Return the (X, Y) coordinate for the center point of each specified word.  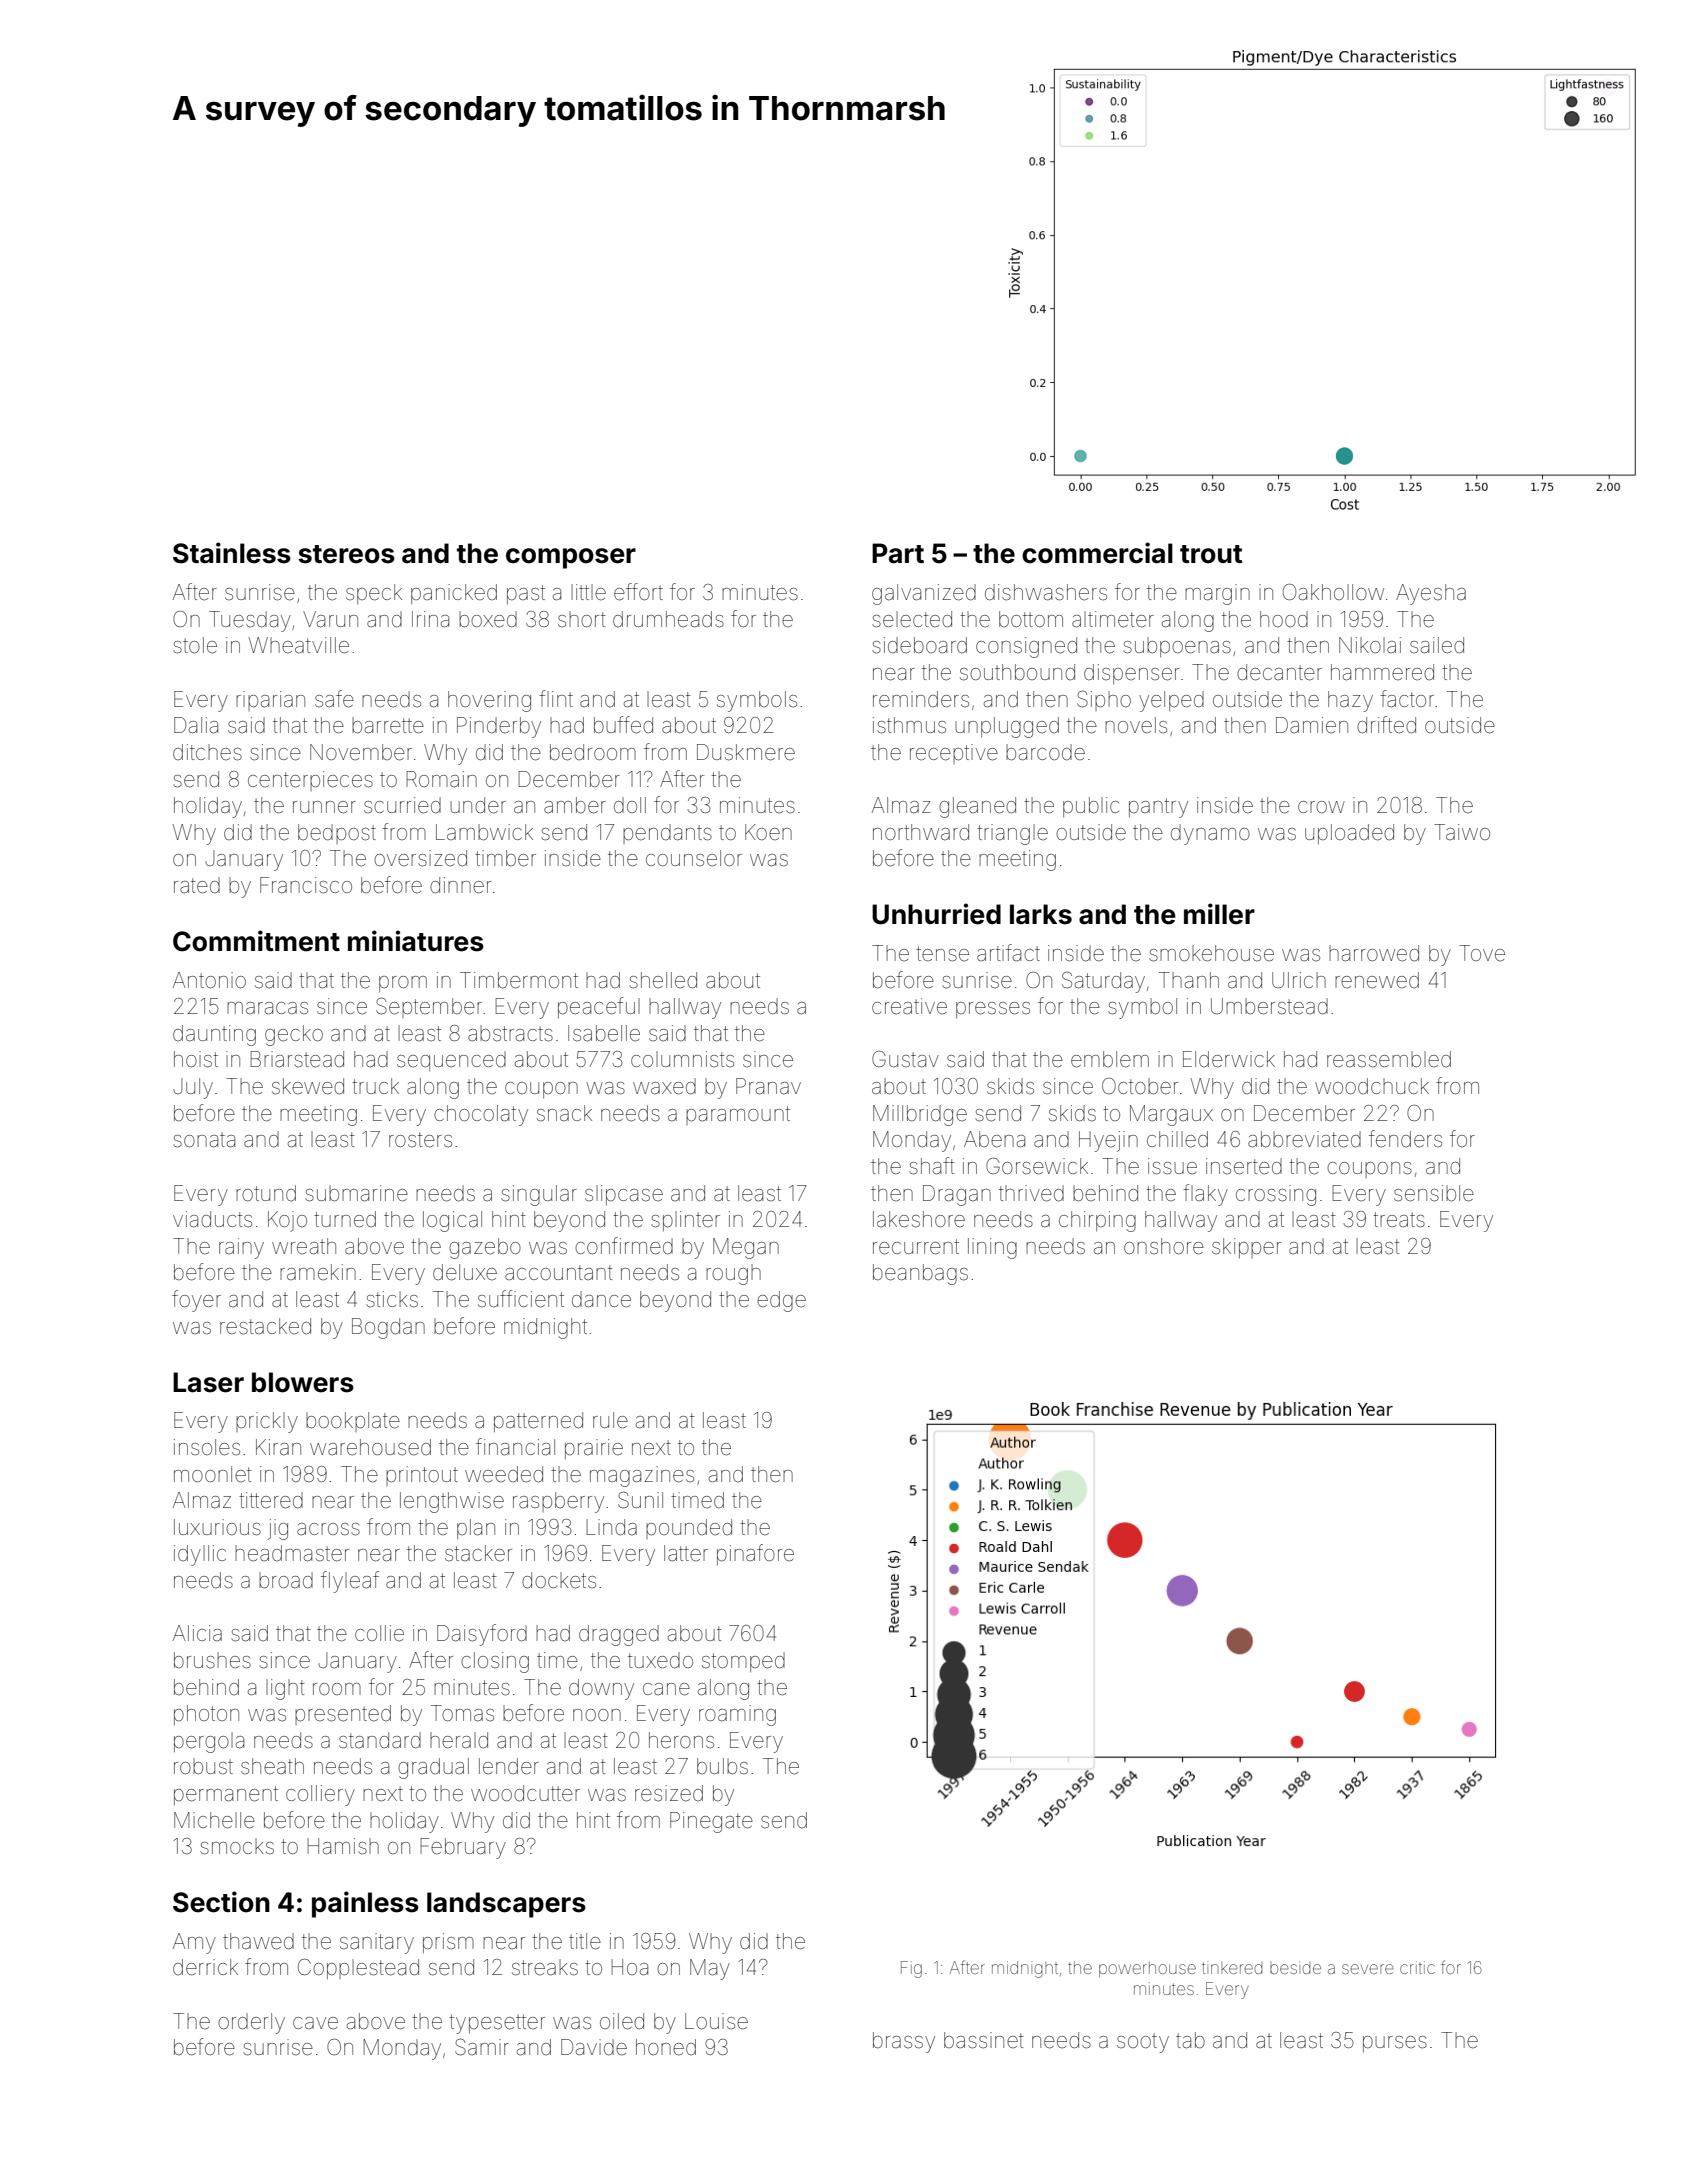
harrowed (1374, 953)
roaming (737, 1715)
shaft (932, 1166)
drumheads (668, 619)
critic (1417, 1967)
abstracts (510, 1033)
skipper (1246, 1248)
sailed (1437, 645)
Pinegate (711, 1822)
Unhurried (936, 914)
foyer (196, 1301)
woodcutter (525, 1793)
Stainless (232, 553)
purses (1395, 2044)
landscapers (506, 1905)
